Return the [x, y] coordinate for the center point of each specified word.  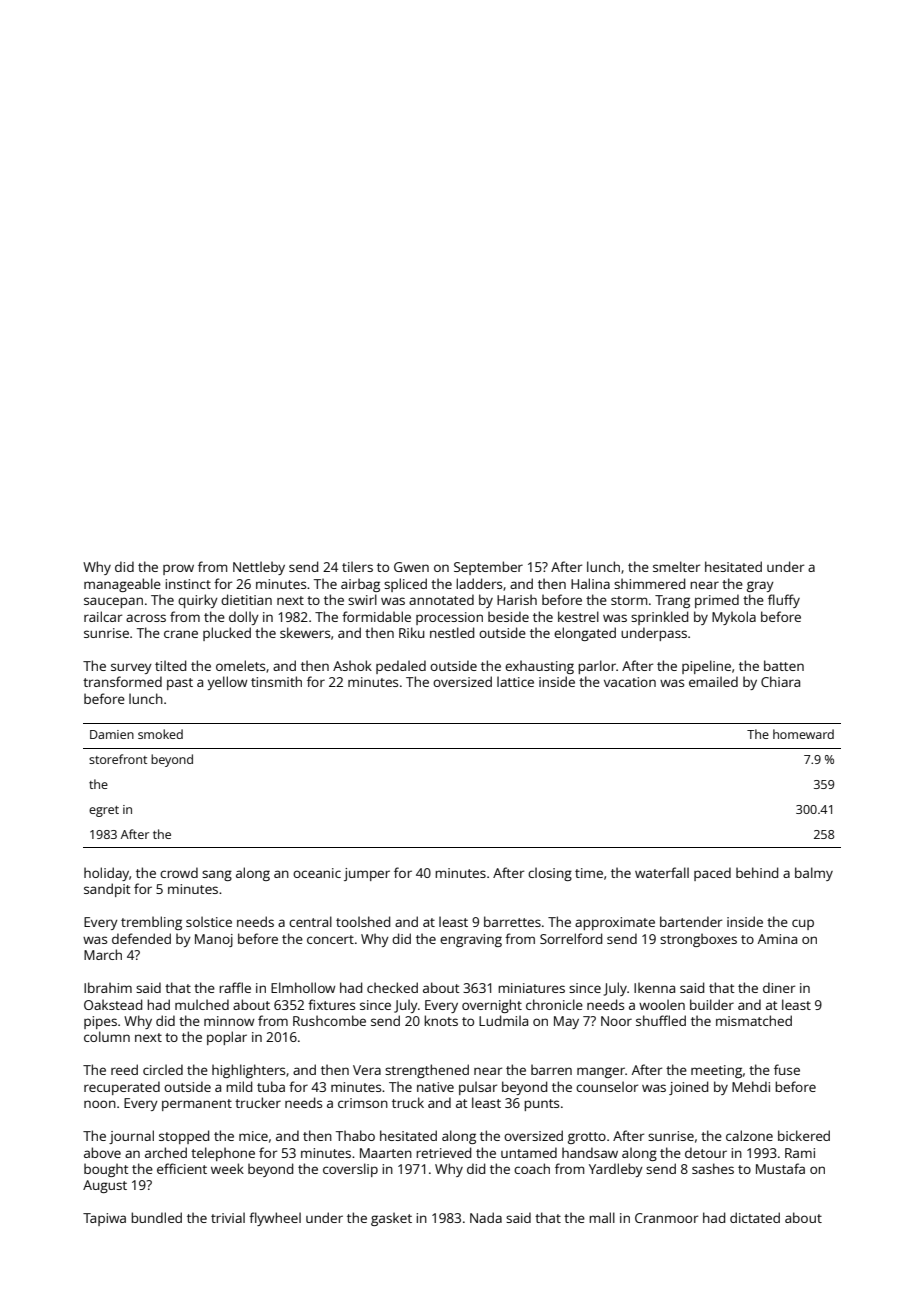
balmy [814, 874]
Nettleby [259, 568]
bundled [156, 1217]
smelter [676, 566]
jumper [367, 874]
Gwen [411, 567]
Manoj [214, 940]
